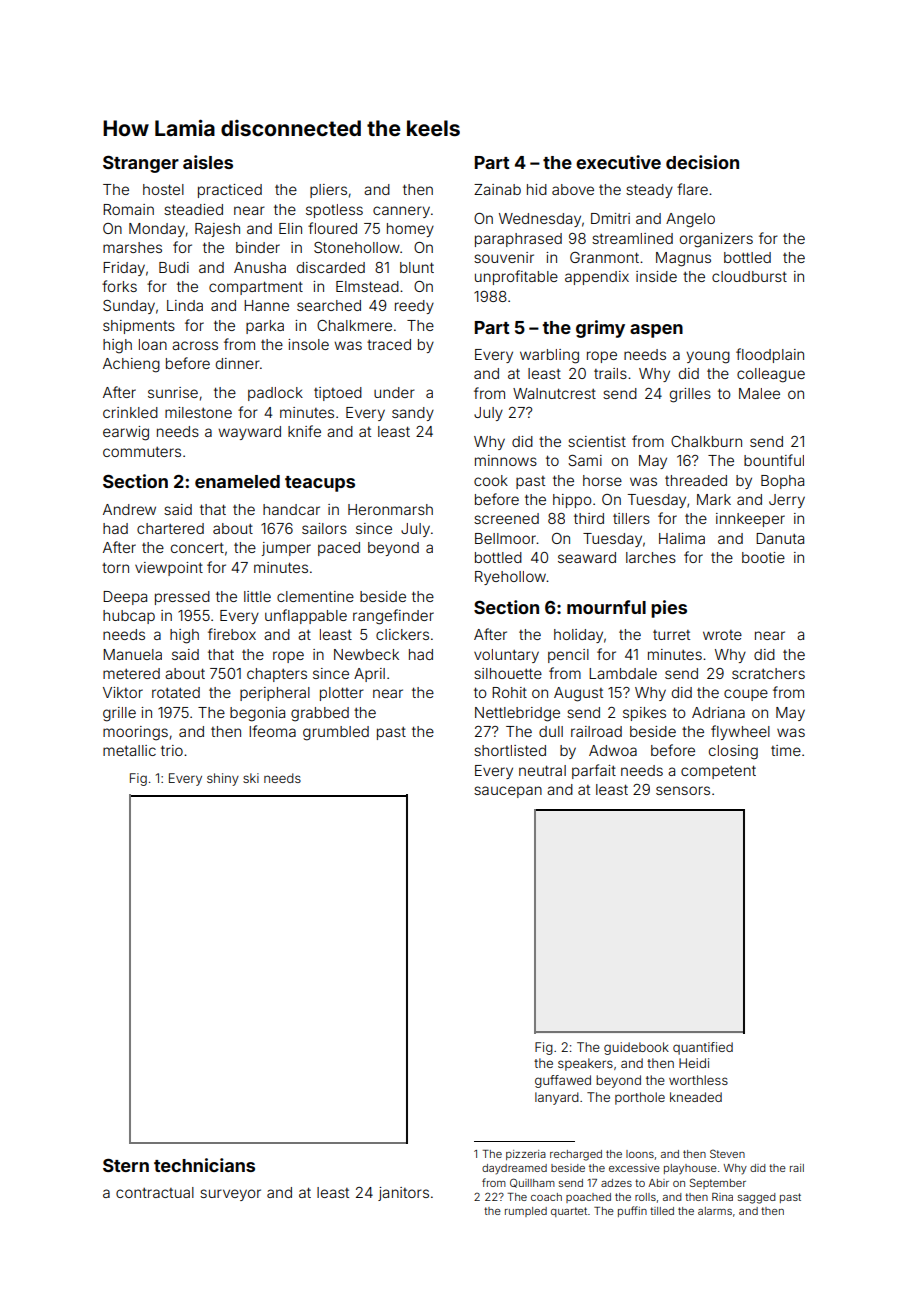  What do you see at coordinates (497, 189) in the document?
I see `Zainab` at bounding box center [497, 189].
